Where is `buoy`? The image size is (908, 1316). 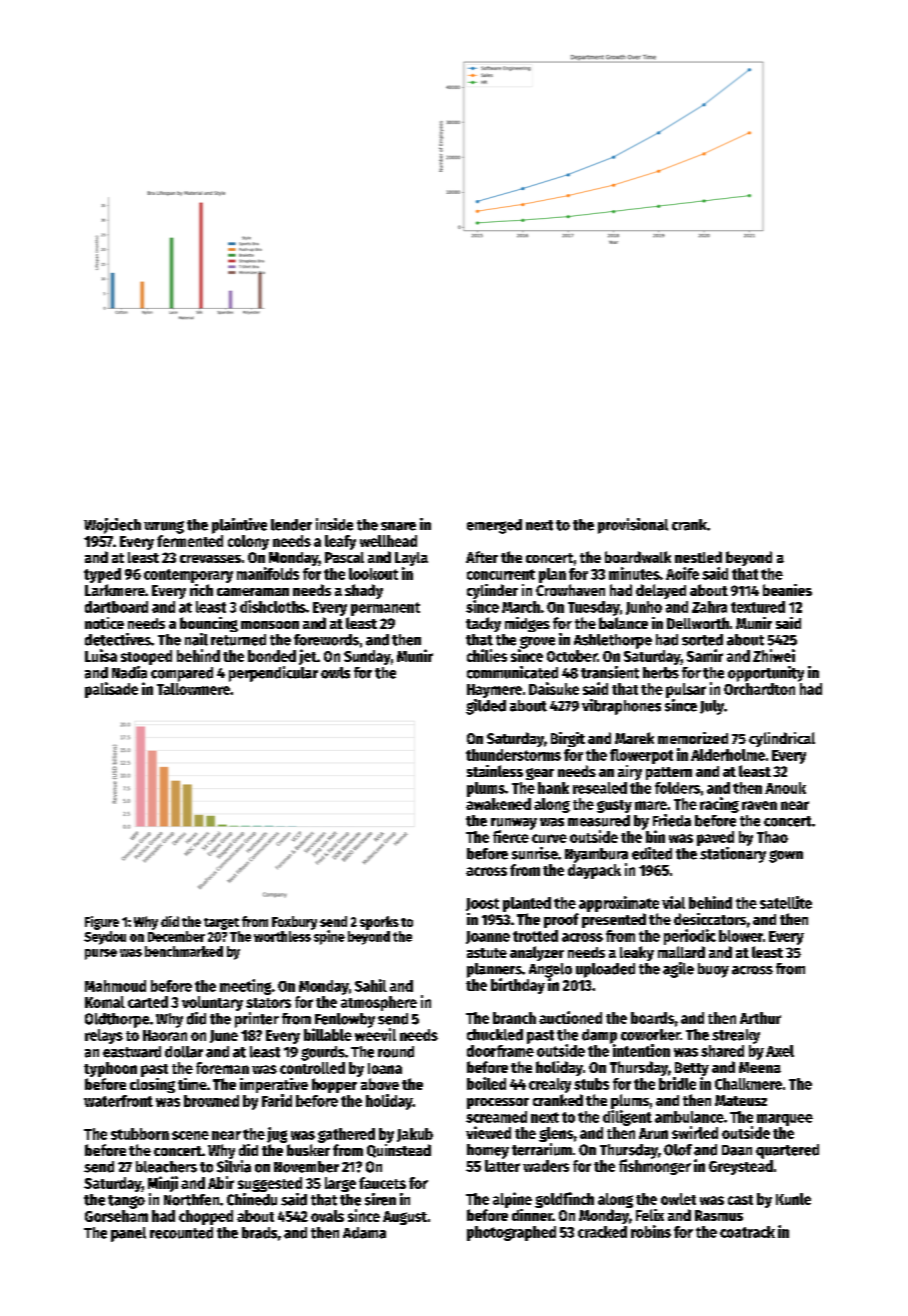 buoy is located at coordinates (713, 970).
